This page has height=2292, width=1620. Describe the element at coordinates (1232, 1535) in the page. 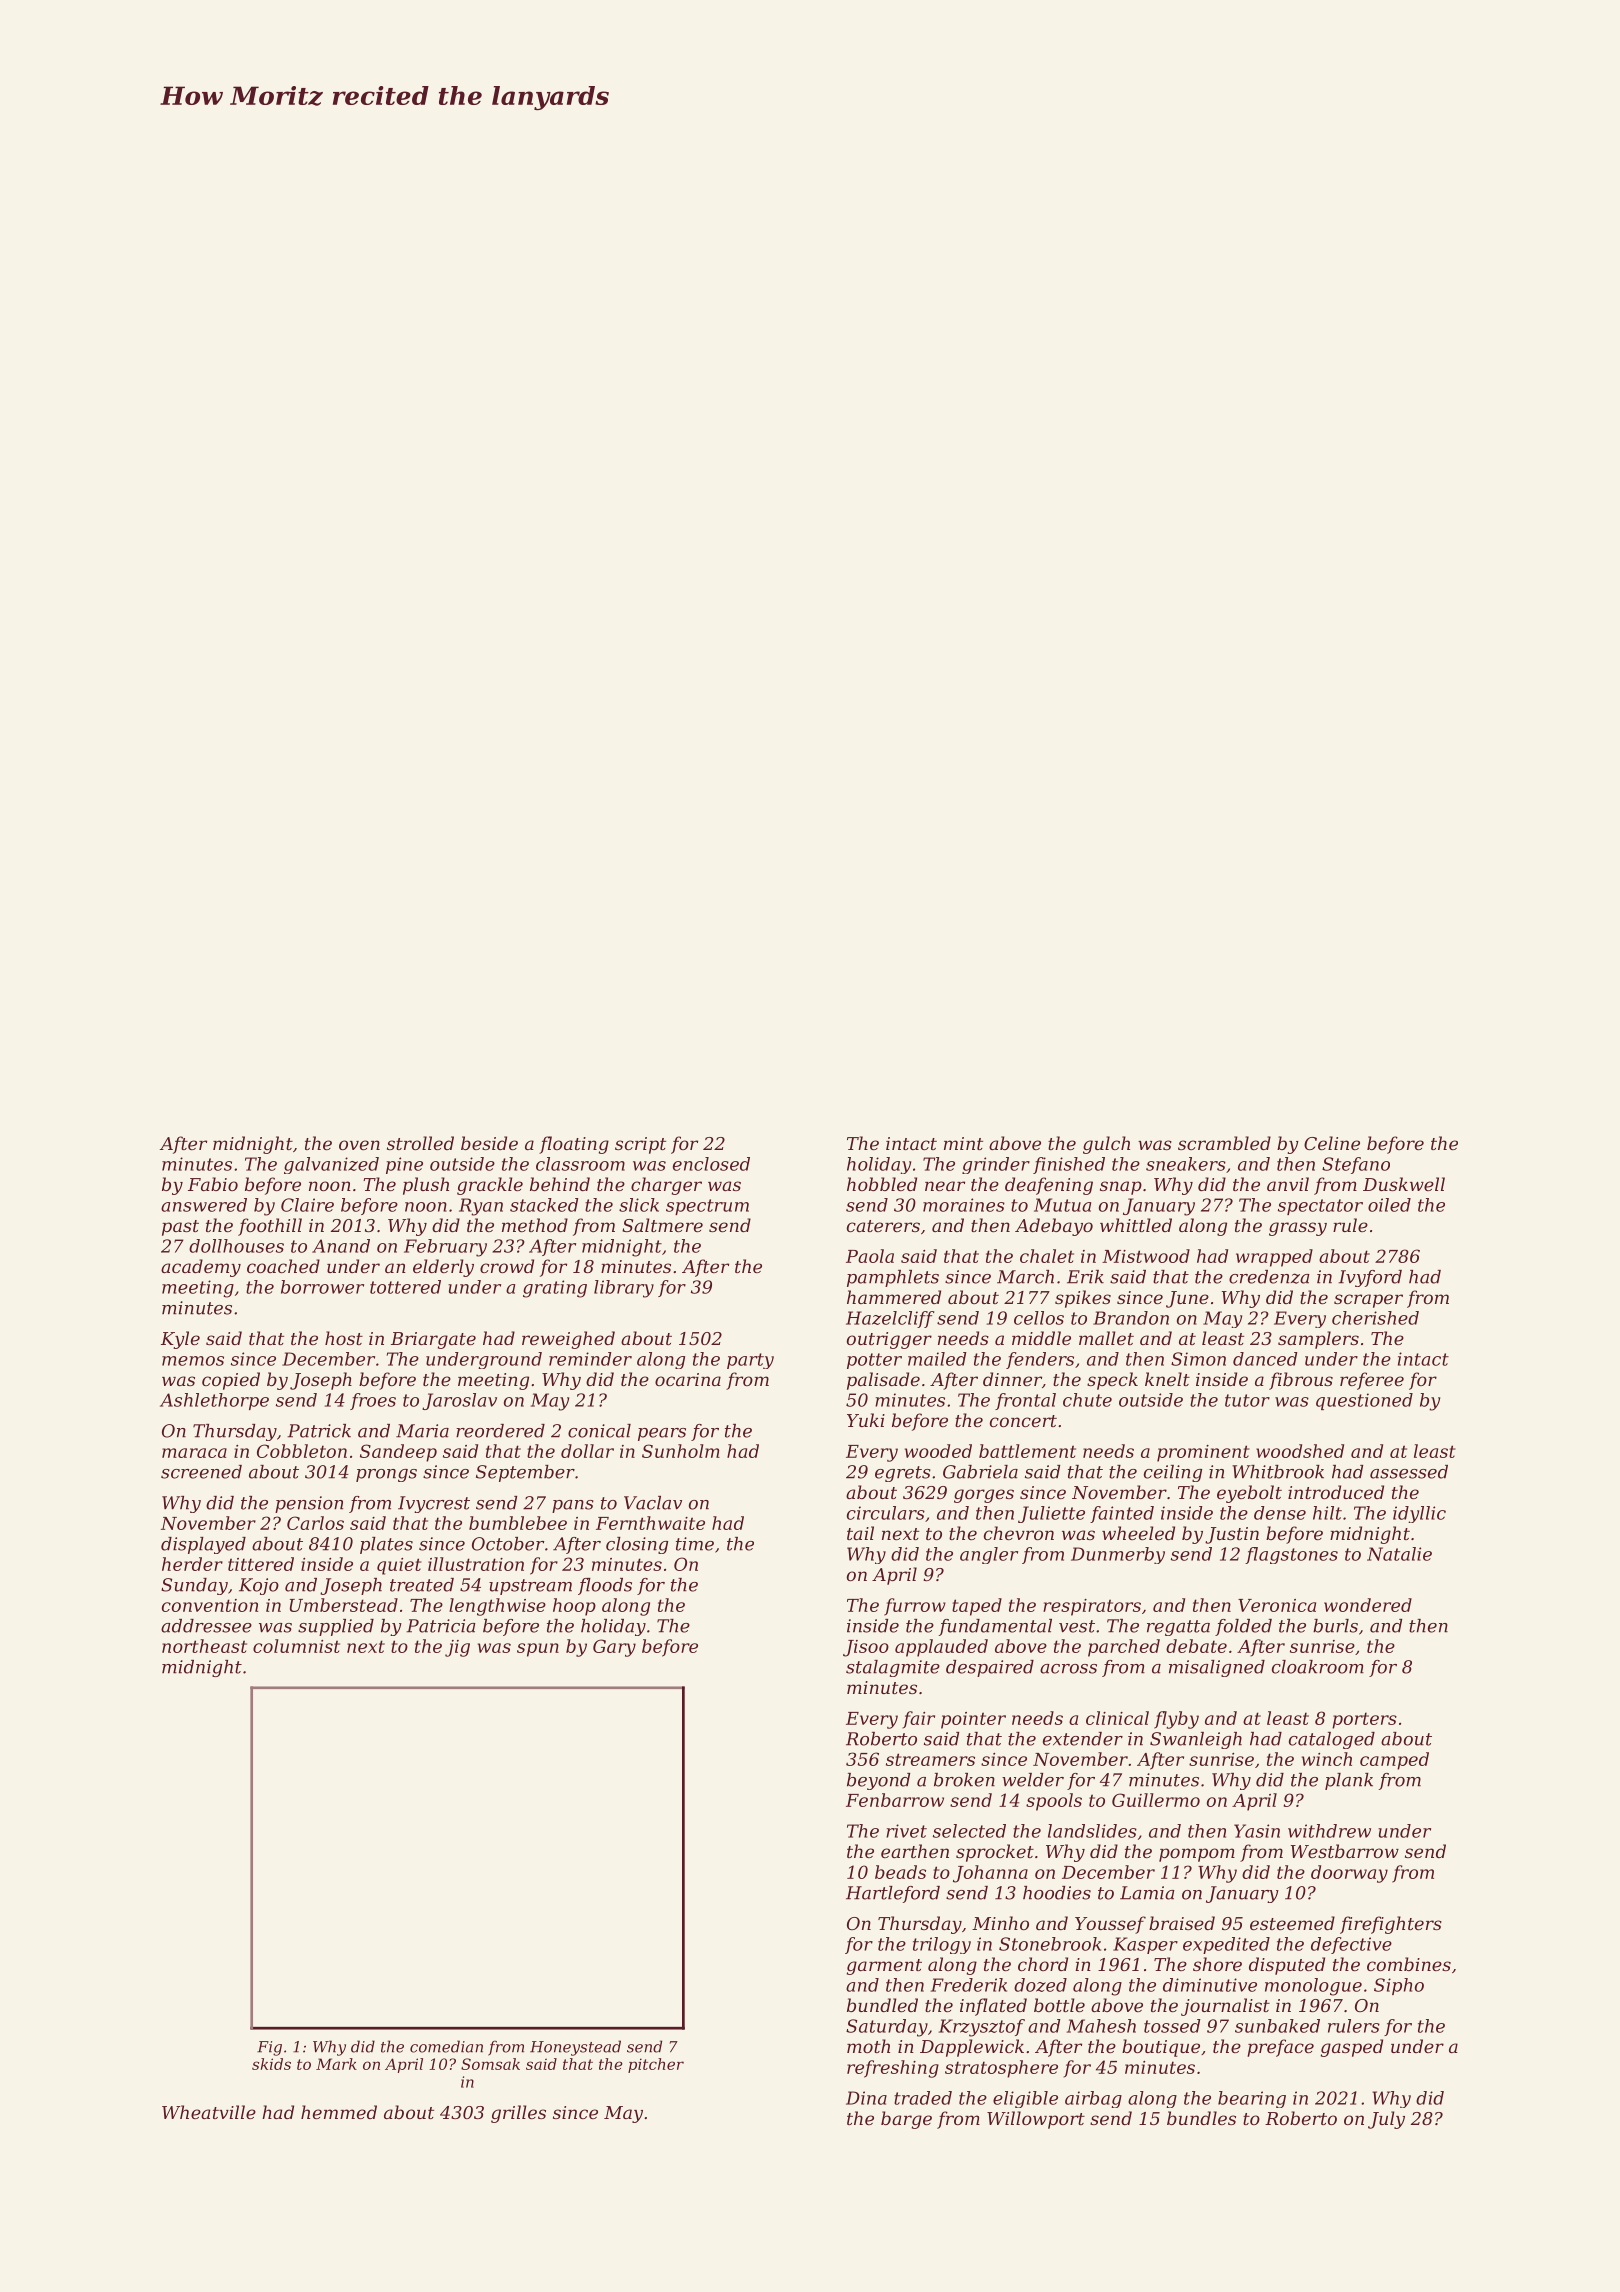

I see `Justin` at that location.
